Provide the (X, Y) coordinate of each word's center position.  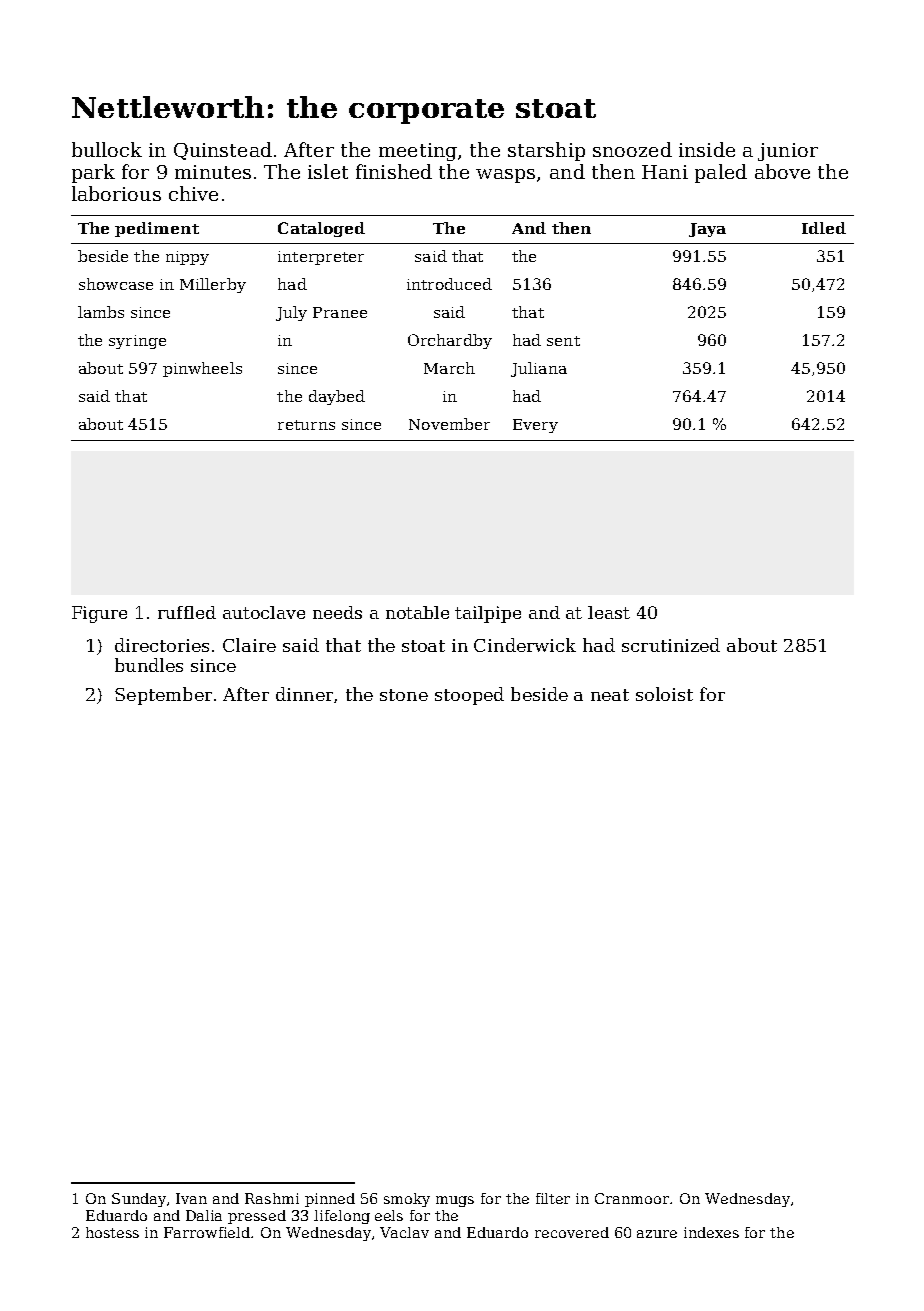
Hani (665, 172)
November (449, 424)
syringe (137, 342)
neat (610, 695)
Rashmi (272, 1198)
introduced (449, 284)
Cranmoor (632, 1198)
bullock (107, 149)
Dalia (204, 1215)
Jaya (707, 230)
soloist (664, 694)
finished (394, 171)
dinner (304, 694)
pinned (330, 1200)
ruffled (187, 612)
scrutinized (671, 645)
